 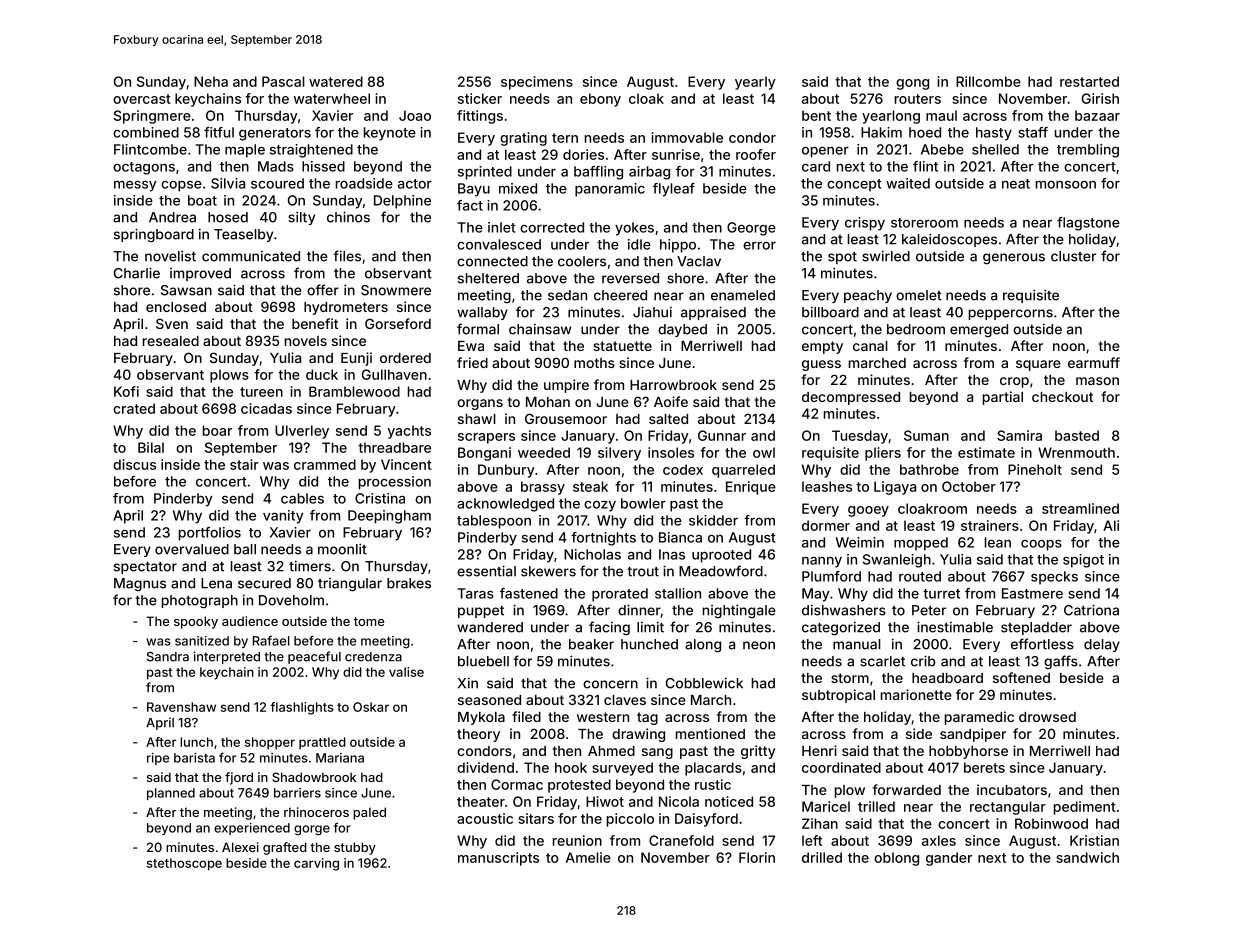 I want to click on codex, so click(x=683, y=469).
